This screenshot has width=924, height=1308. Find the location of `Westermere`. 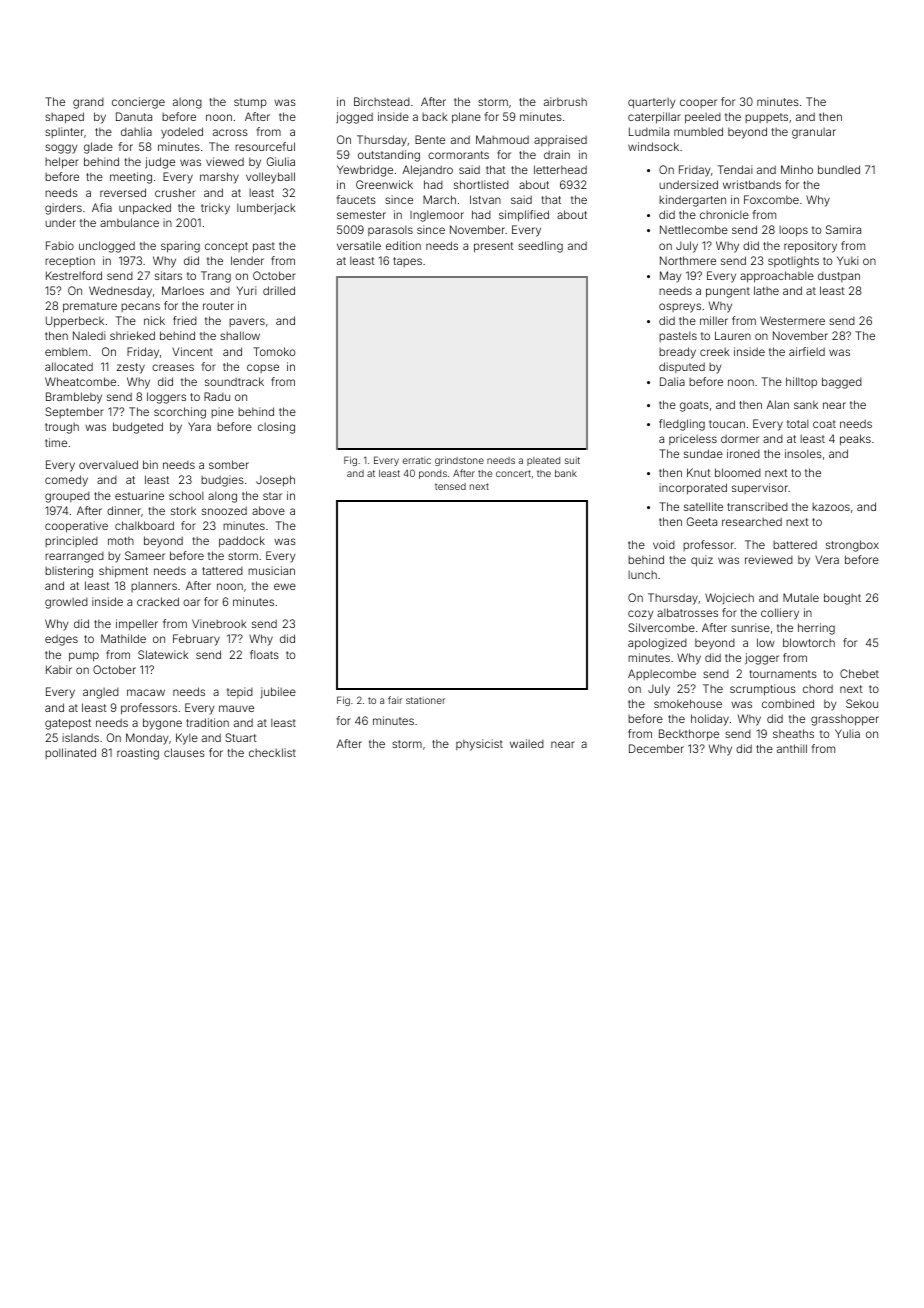

Westermere is located at coordinates (792, 320).
